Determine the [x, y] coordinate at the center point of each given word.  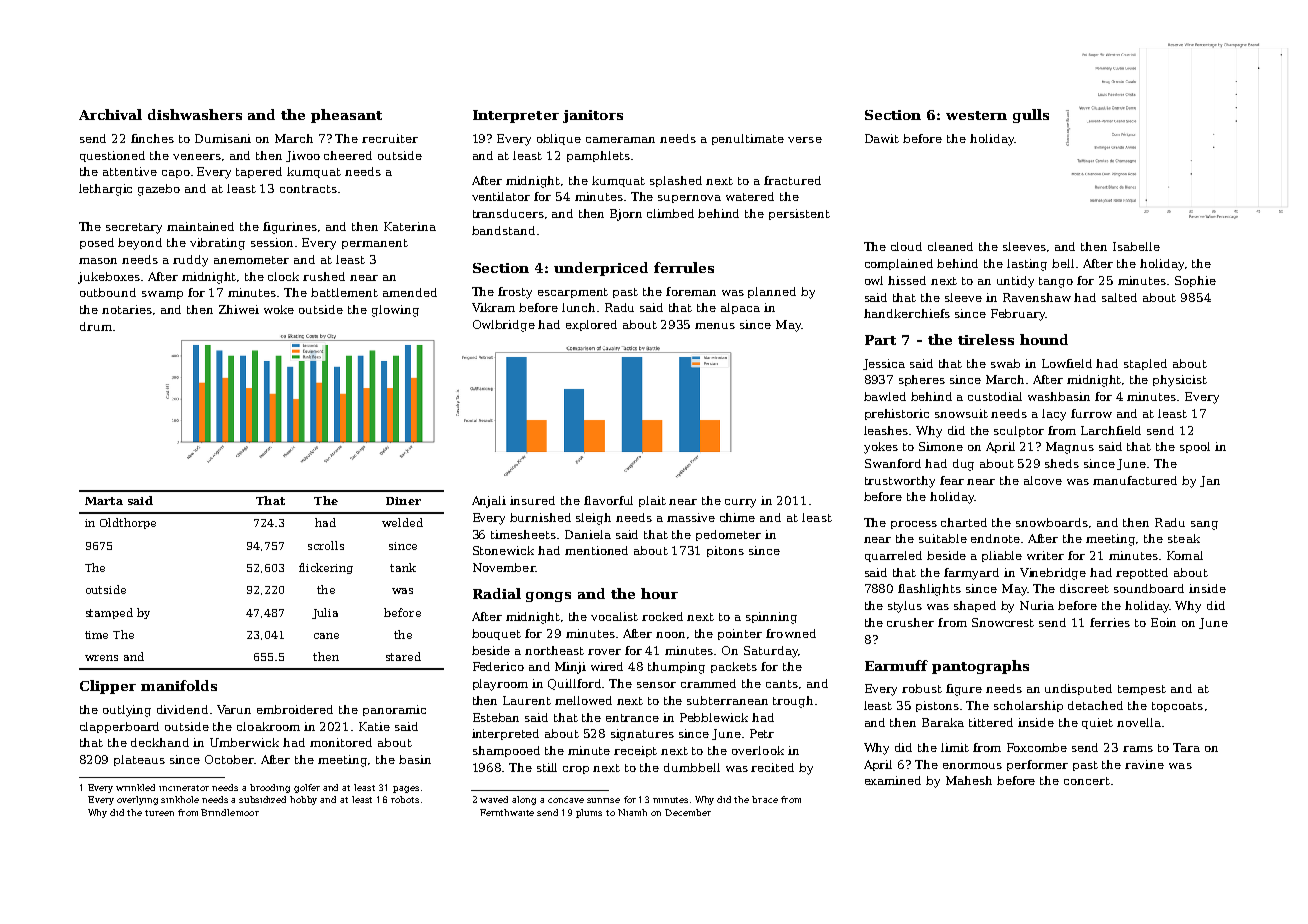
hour [659, 593]
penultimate [748, 139]
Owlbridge [504, 326]
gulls [1031, 116]
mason [98, 261]
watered [750, 196]
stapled [1145, 364]
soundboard [1149, 588]
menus [715, 326]
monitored [341, 742]
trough [793, 702]
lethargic [105, 190]
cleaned [950, 246]
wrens [101, 658]
